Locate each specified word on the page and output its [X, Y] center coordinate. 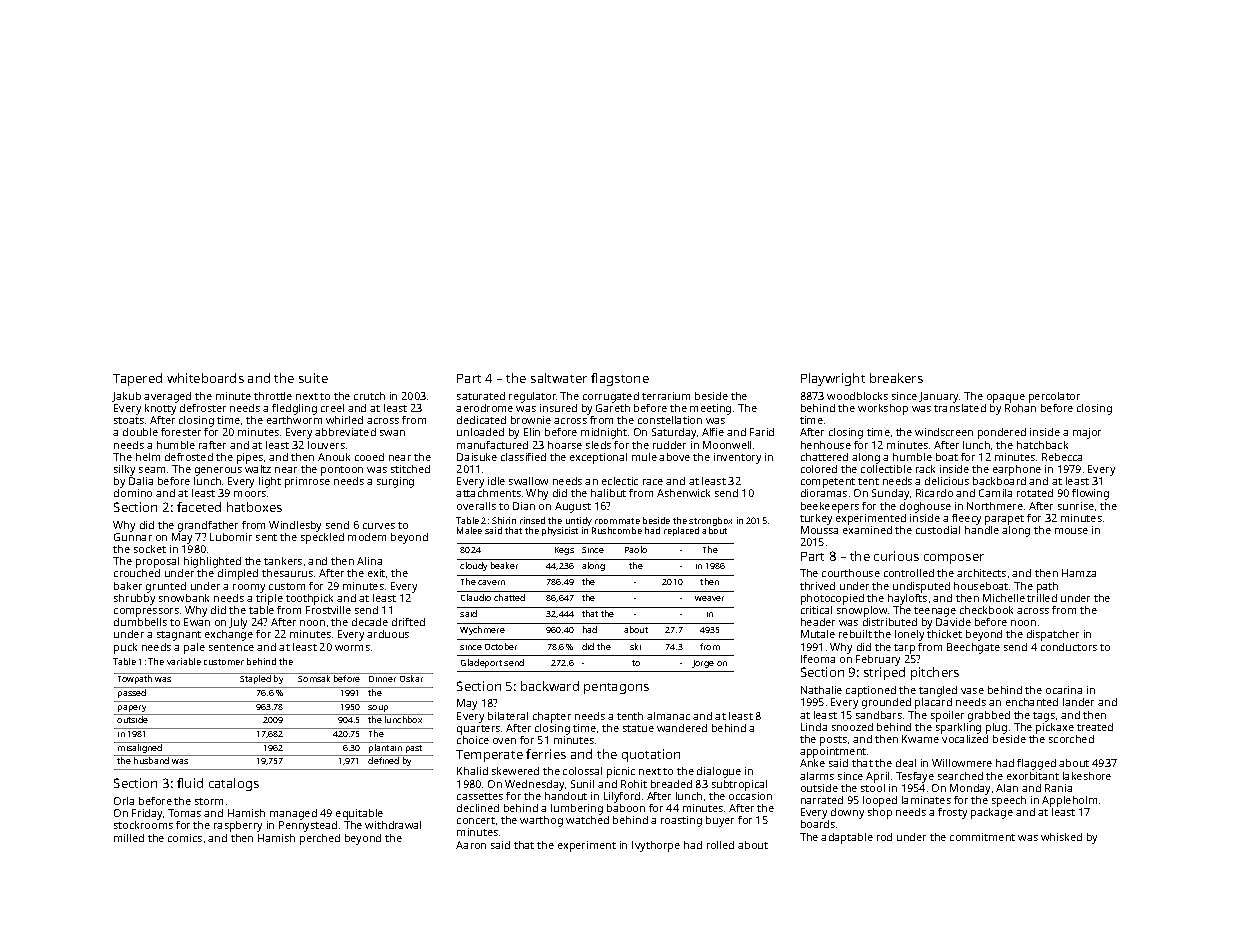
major [1087, 433]
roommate [617, 521]
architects [981, 573]
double [140, 432]
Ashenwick [683, 493]
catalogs [234, 784]
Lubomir [231, 537]
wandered [682, 728]
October [501, 646]
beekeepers [830, 507]
